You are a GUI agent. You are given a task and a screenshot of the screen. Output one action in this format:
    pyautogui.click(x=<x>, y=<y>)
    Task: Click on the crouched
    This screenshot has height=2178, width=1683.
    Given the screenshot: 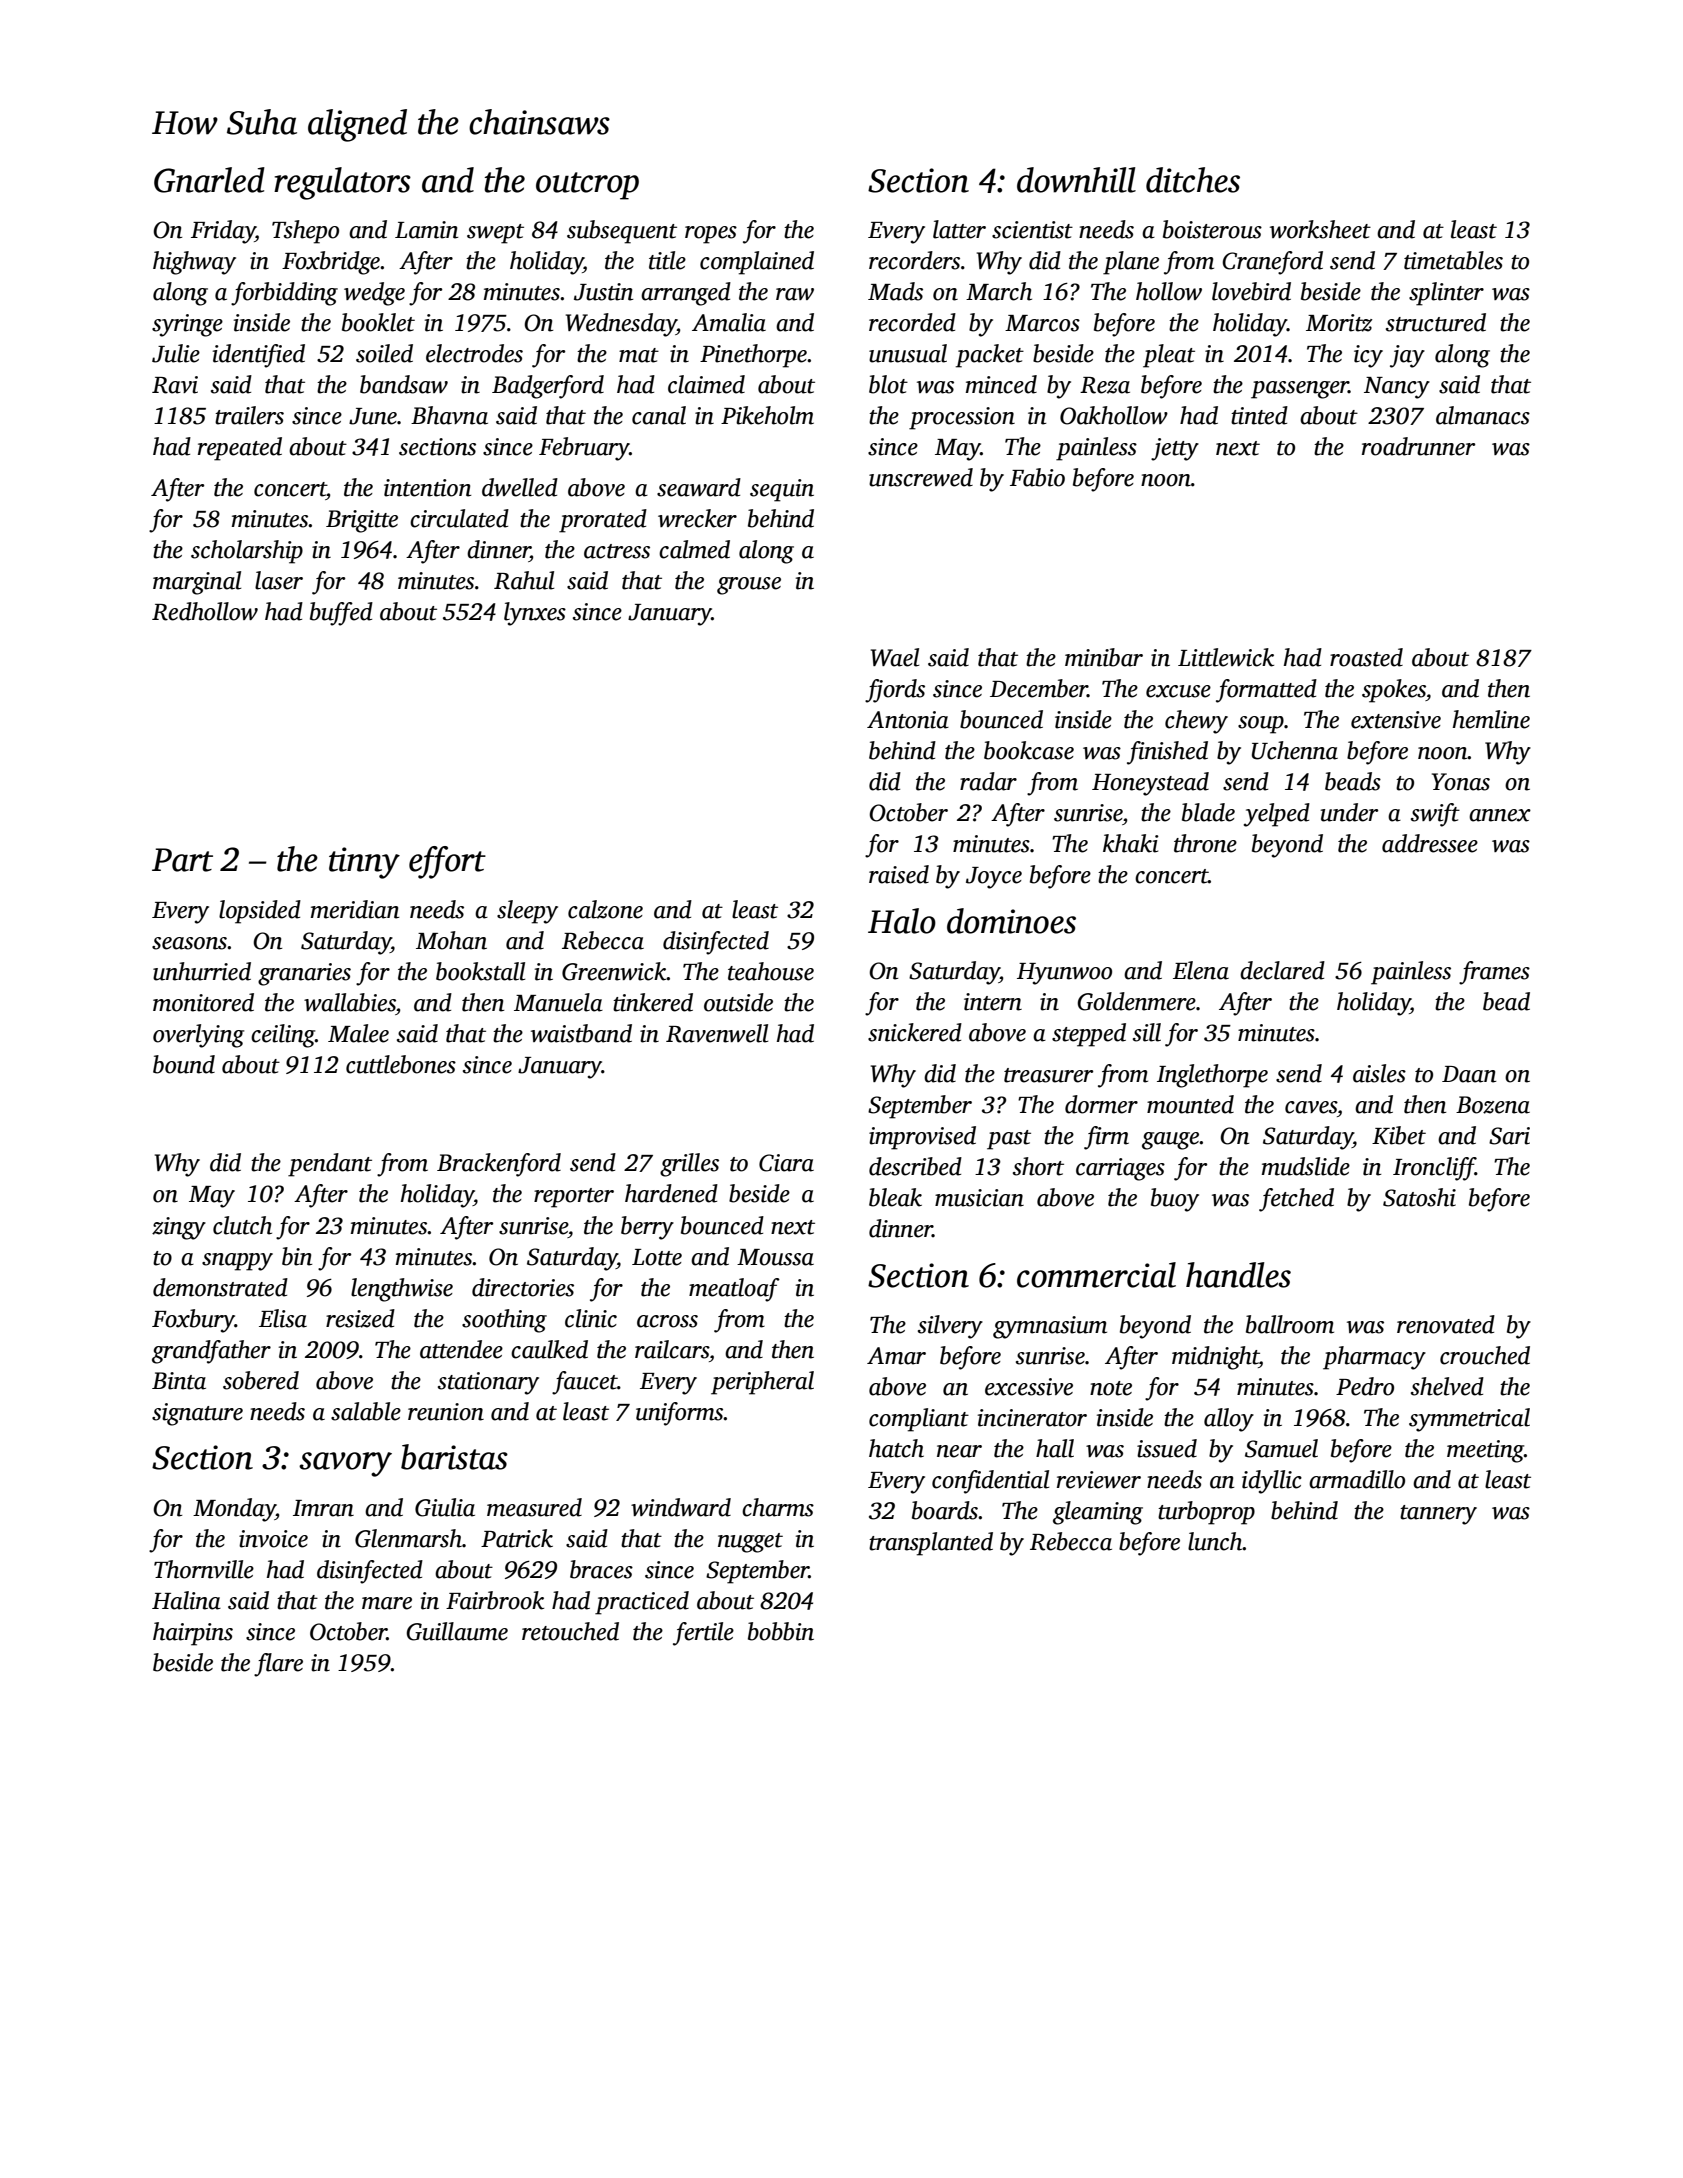 What is the action you would take?
    pyautogui.click(x=1485, y=1355)
